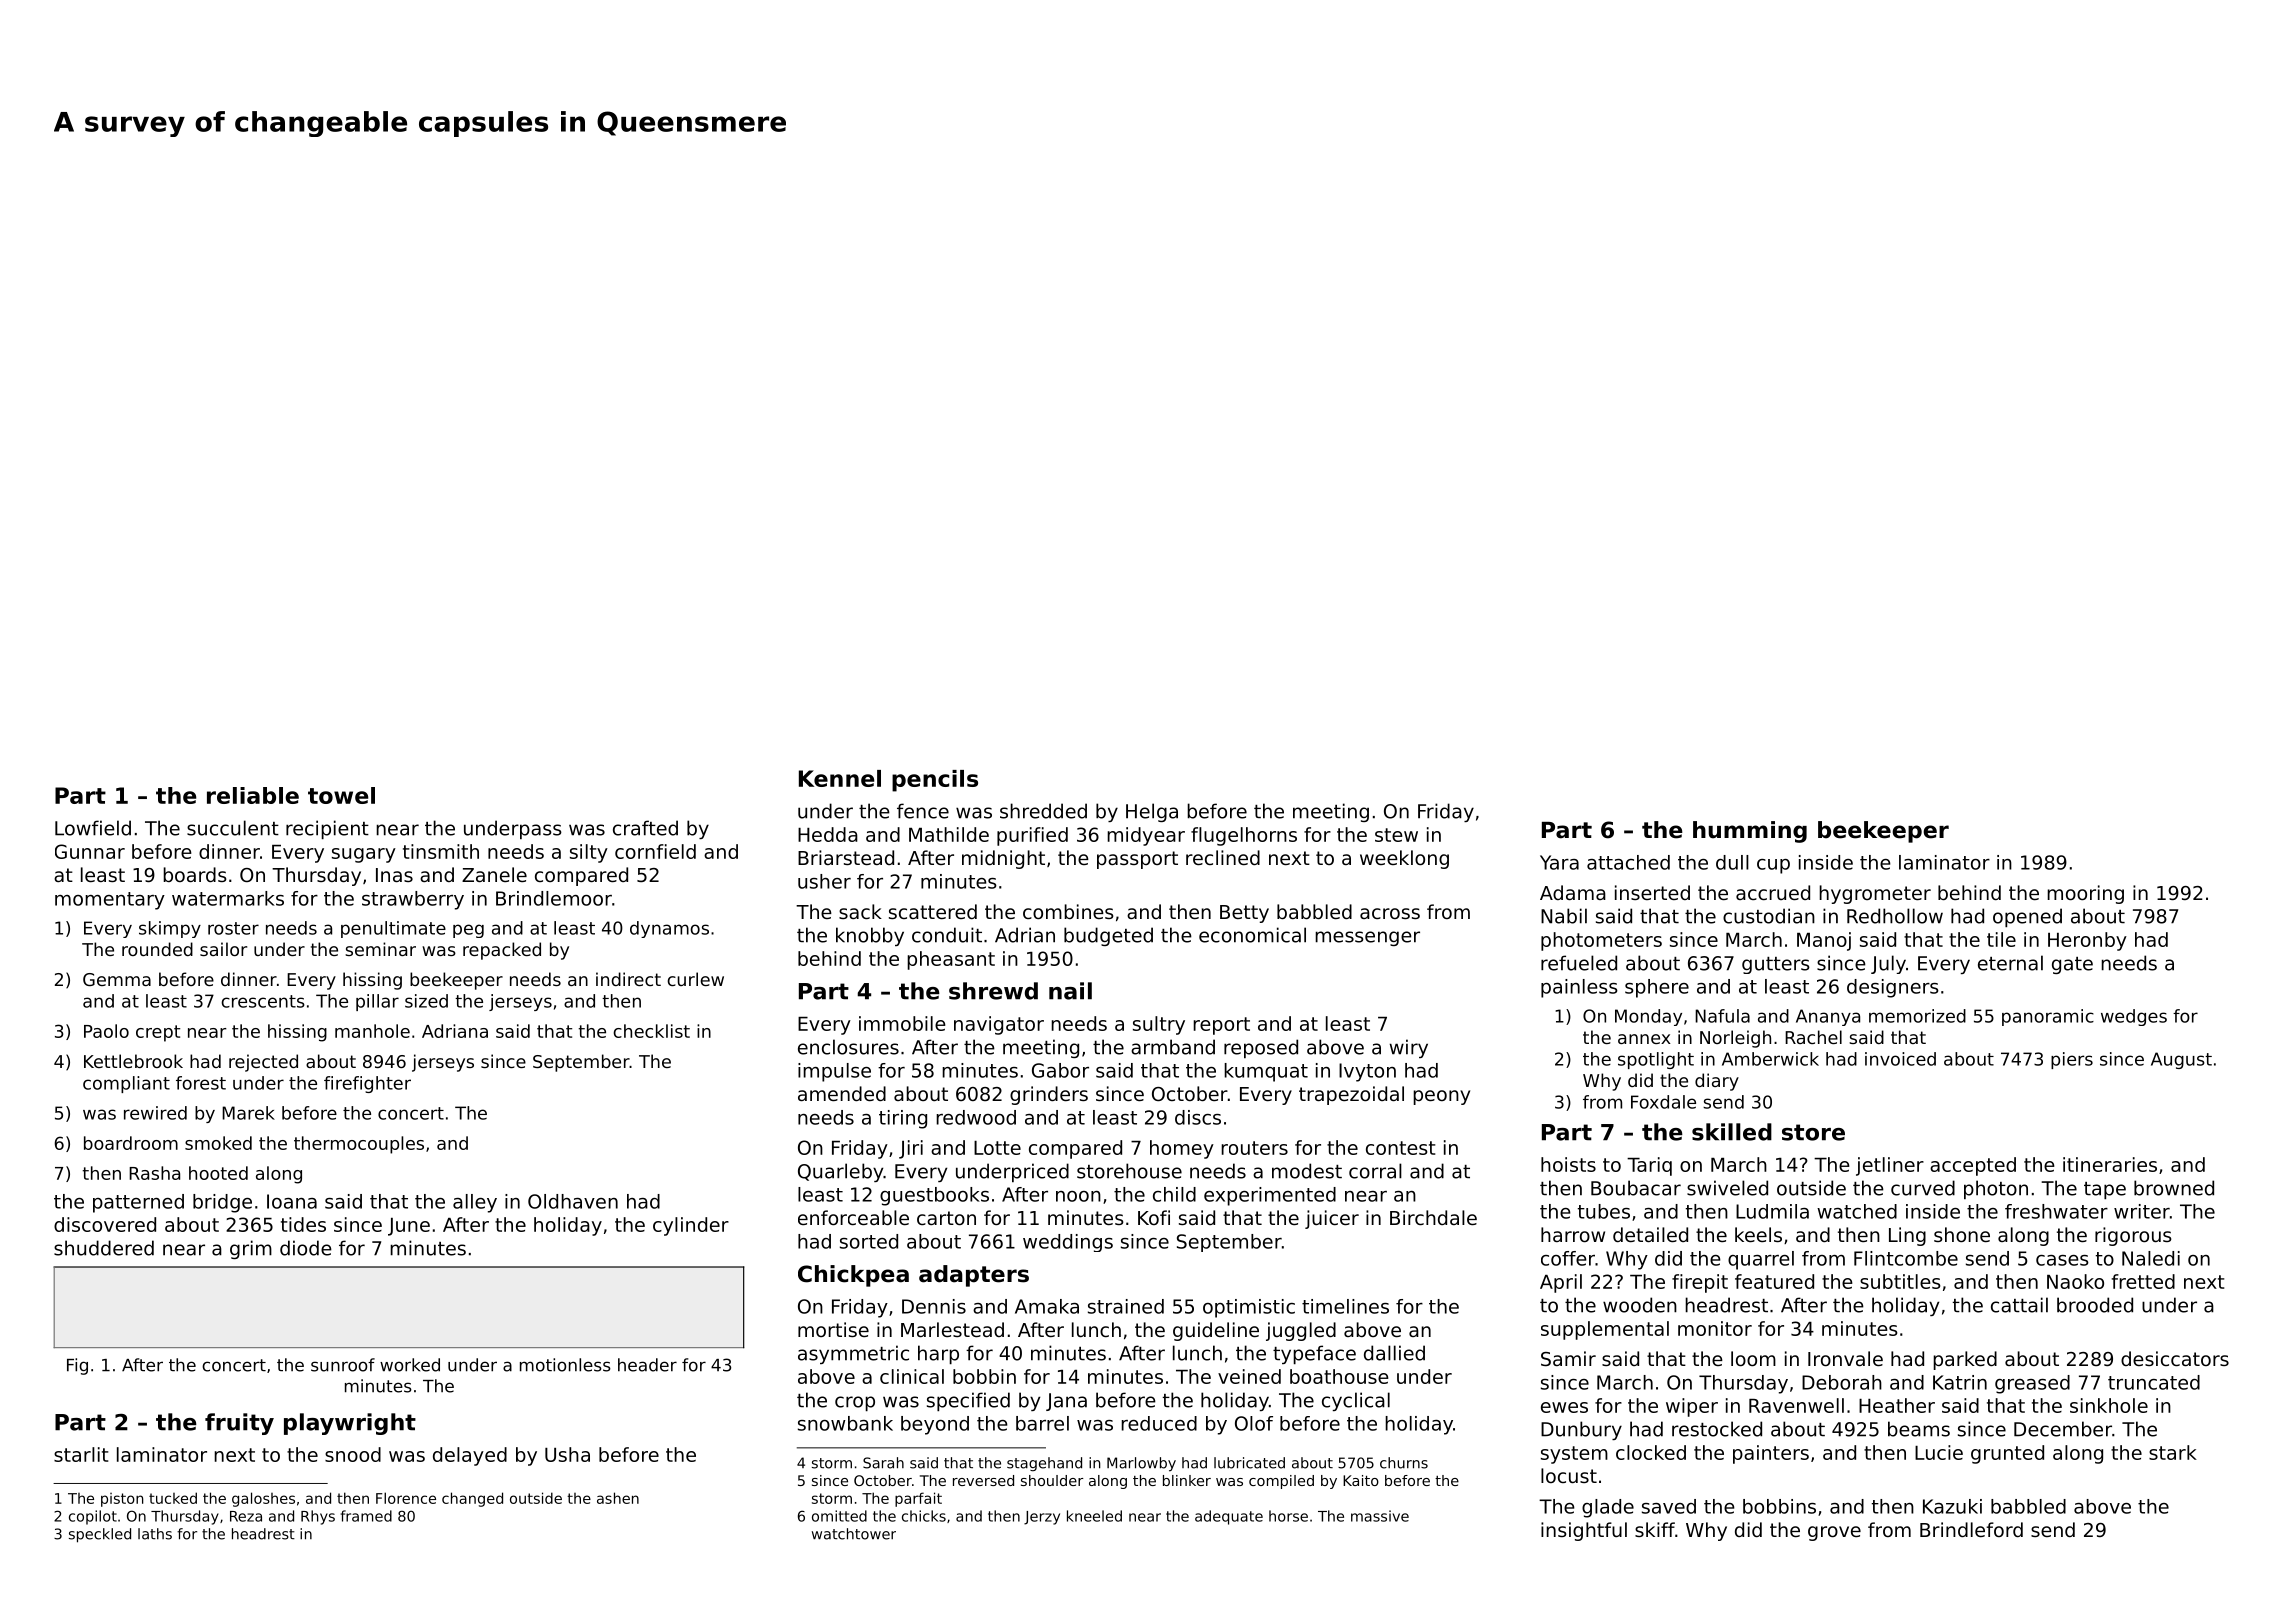  What do you see at coordinates (651, 1031) in the screenshot?
I see `checklist` at bounding box center [651, 1031].
